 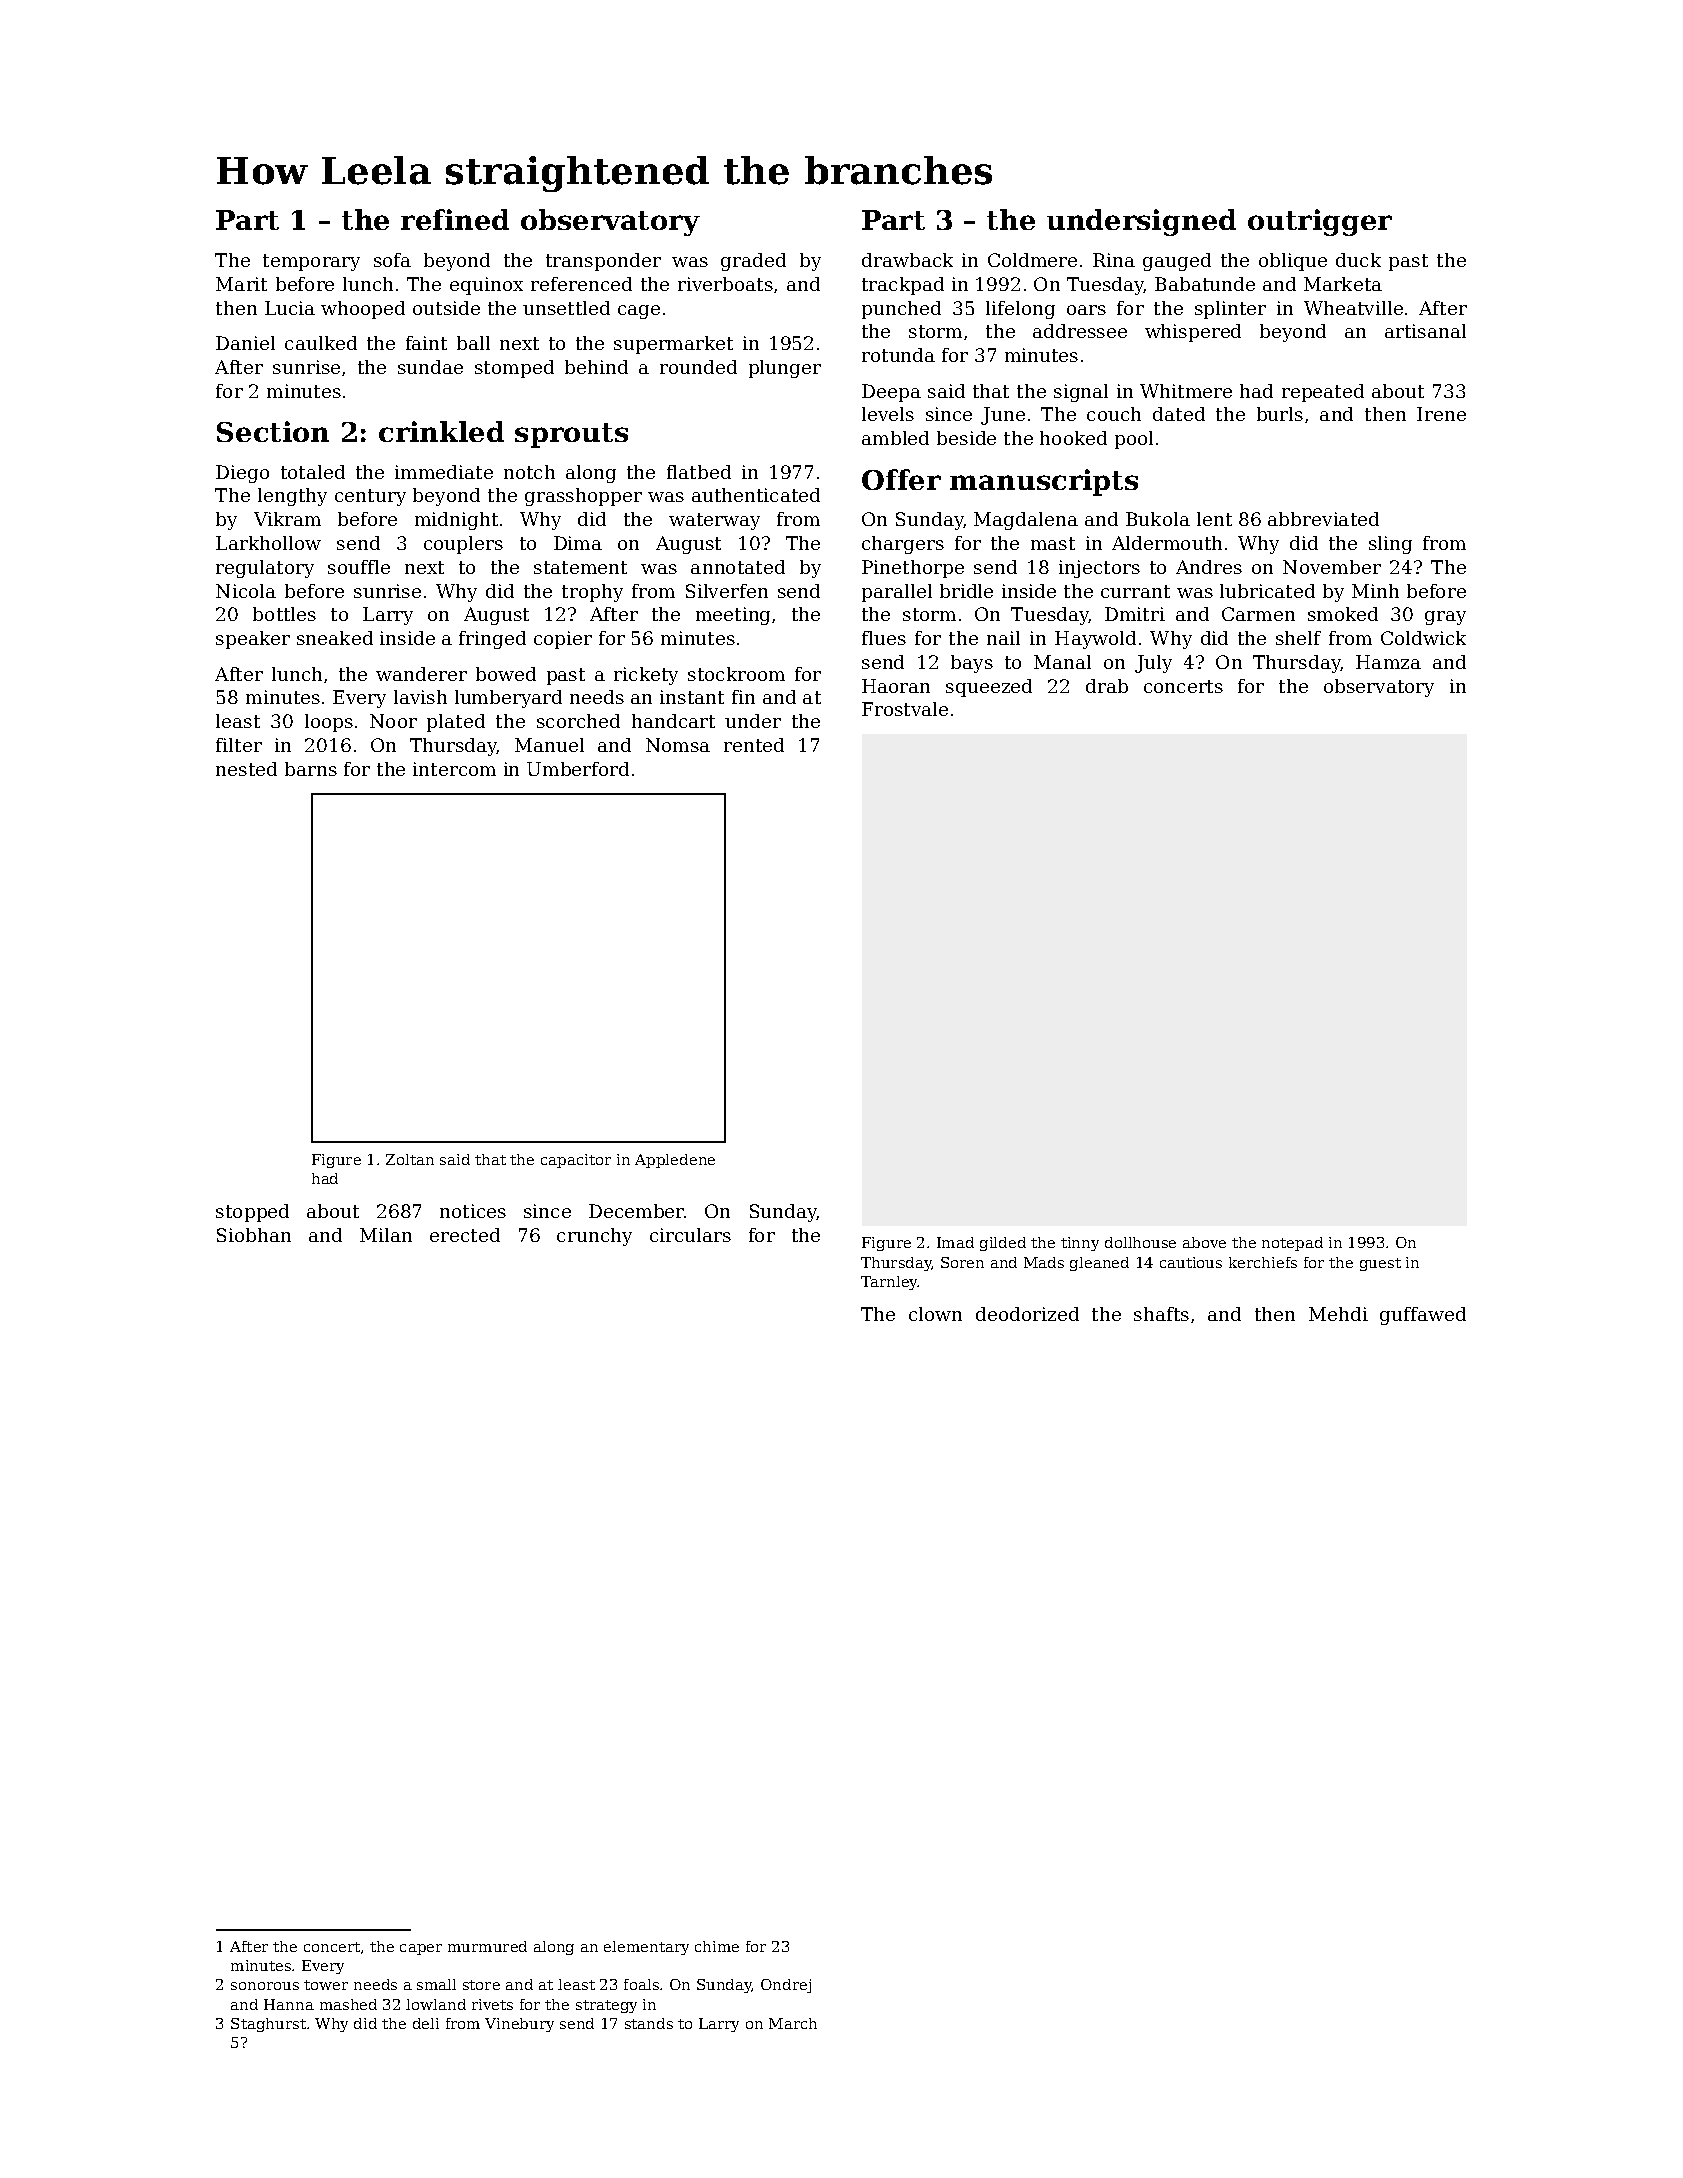 I want to click on notices, so click(x=473, y=1211).
